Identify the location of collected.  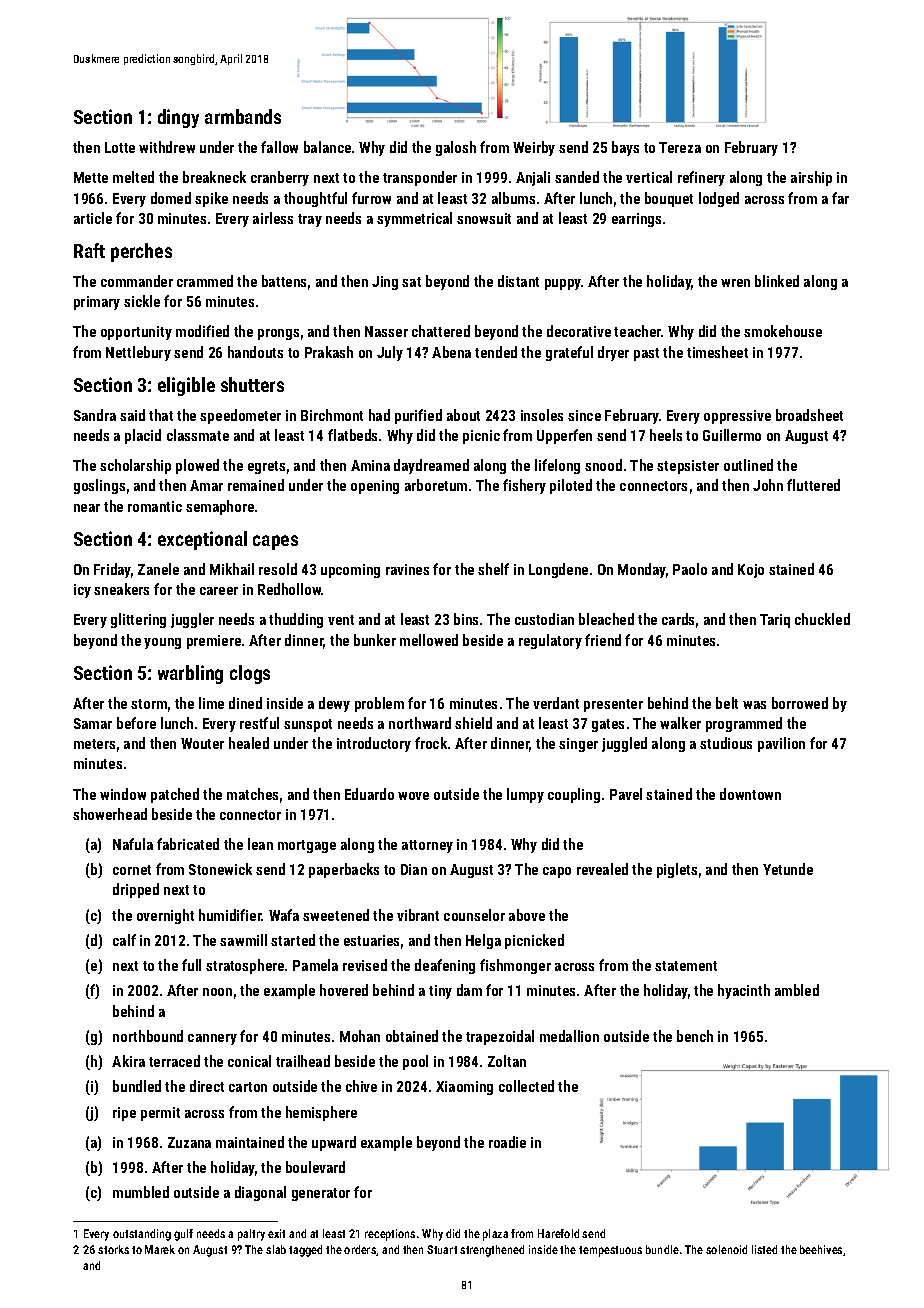
(526, 1086).
